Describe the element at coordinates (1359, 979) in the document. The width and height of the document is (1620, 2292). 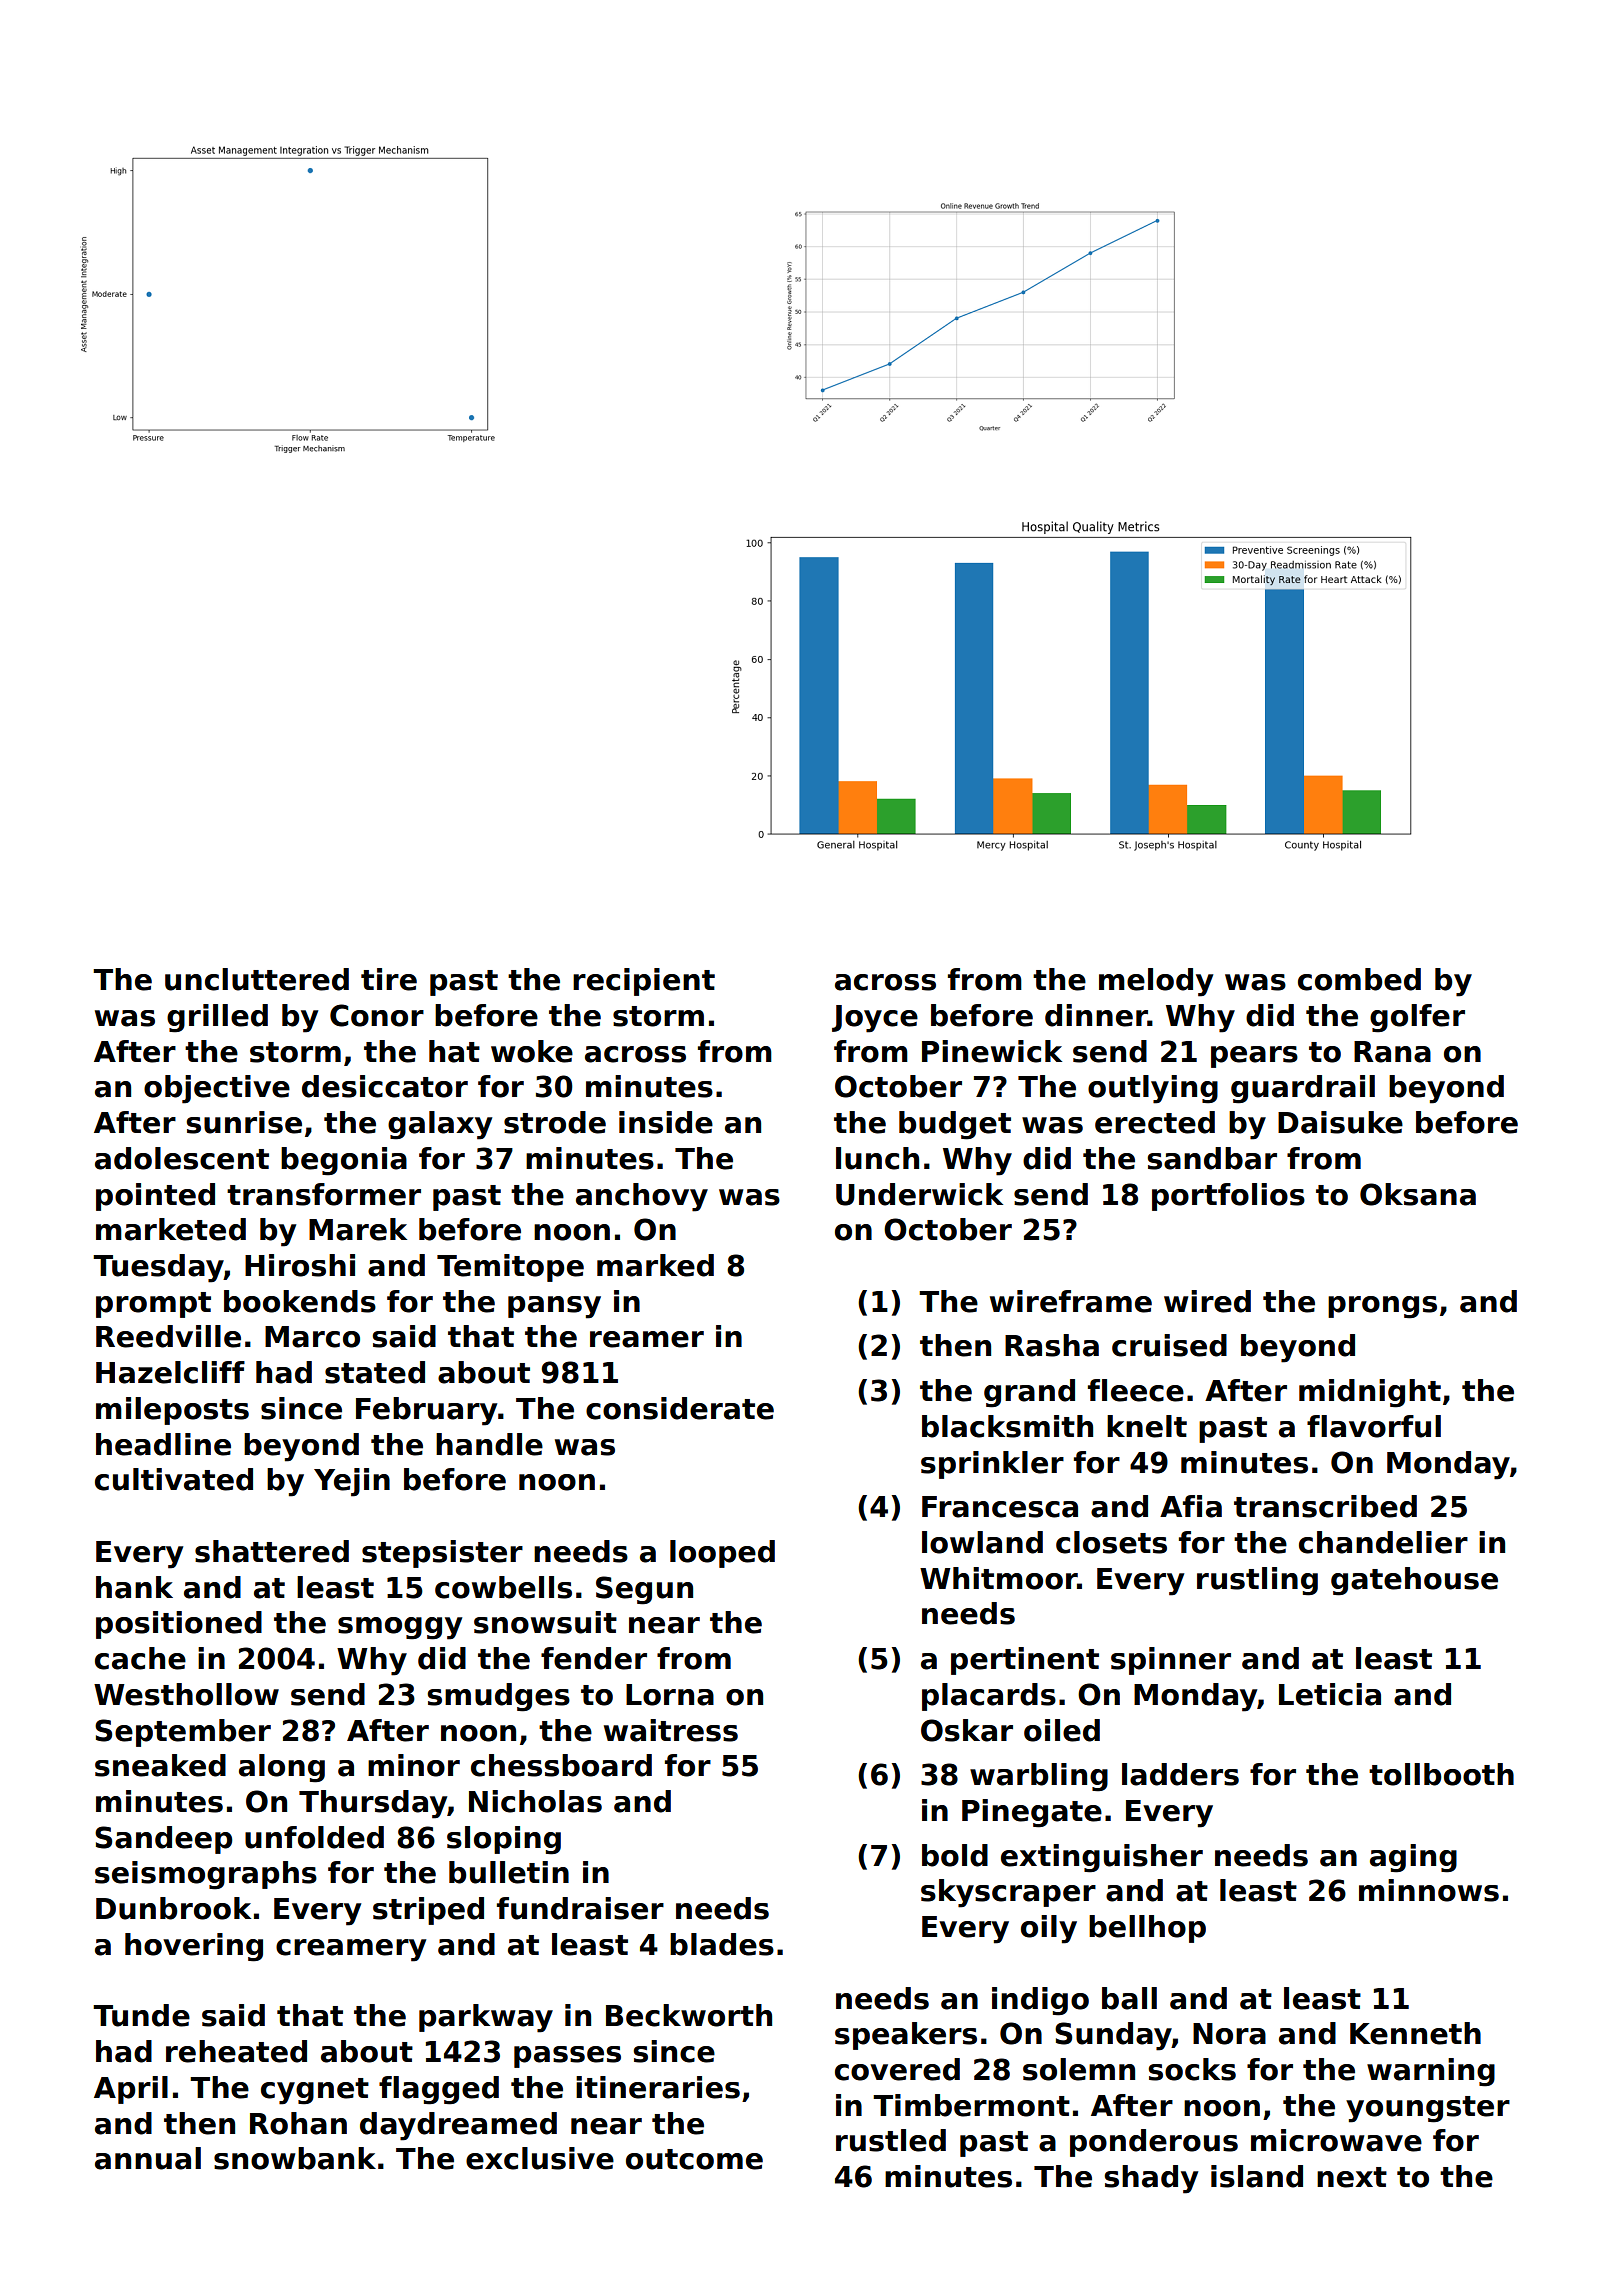
I see `combed` at that location.
